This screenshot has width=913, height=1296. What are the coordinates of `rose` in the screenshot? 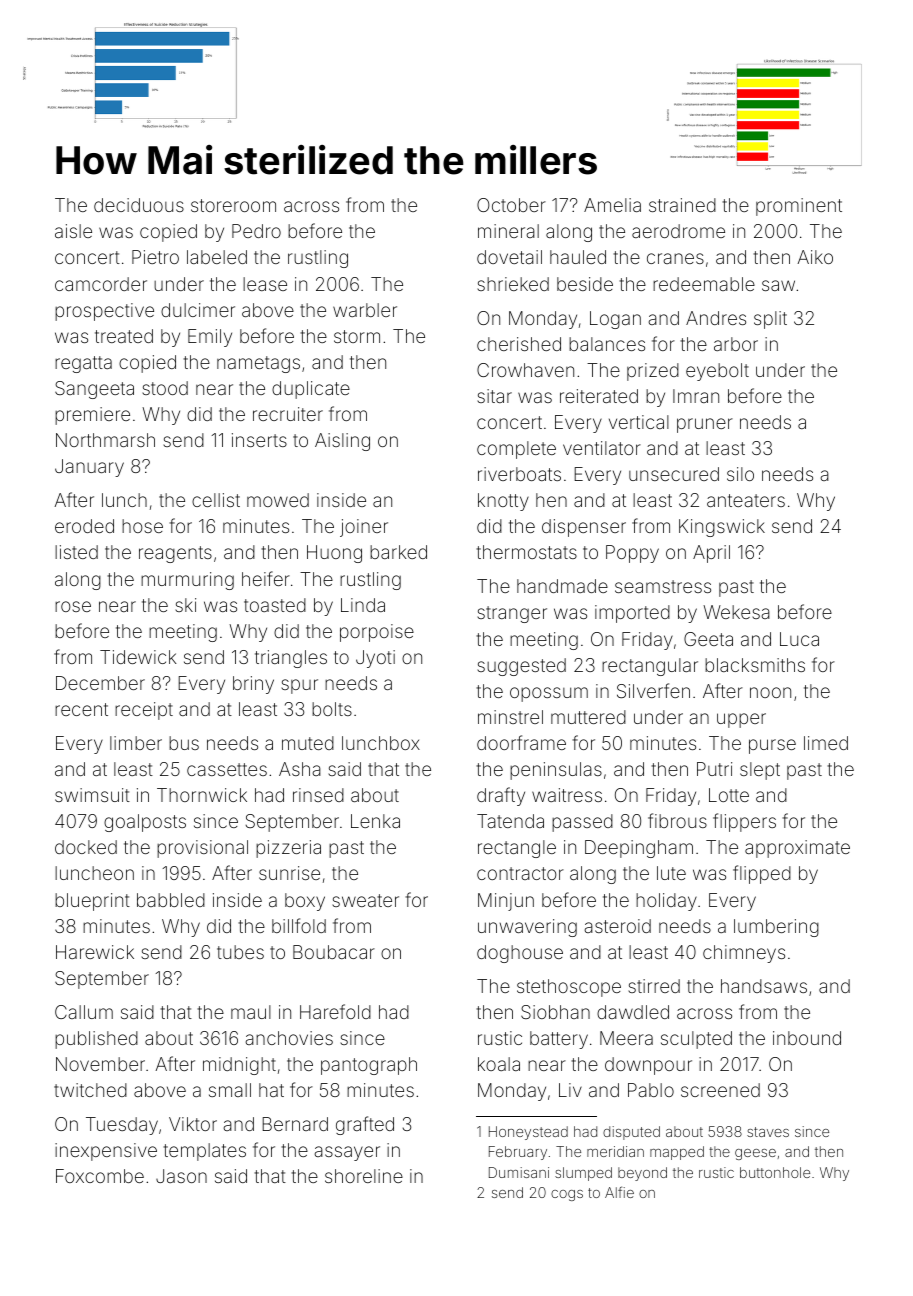 It's located at (73, 606).
